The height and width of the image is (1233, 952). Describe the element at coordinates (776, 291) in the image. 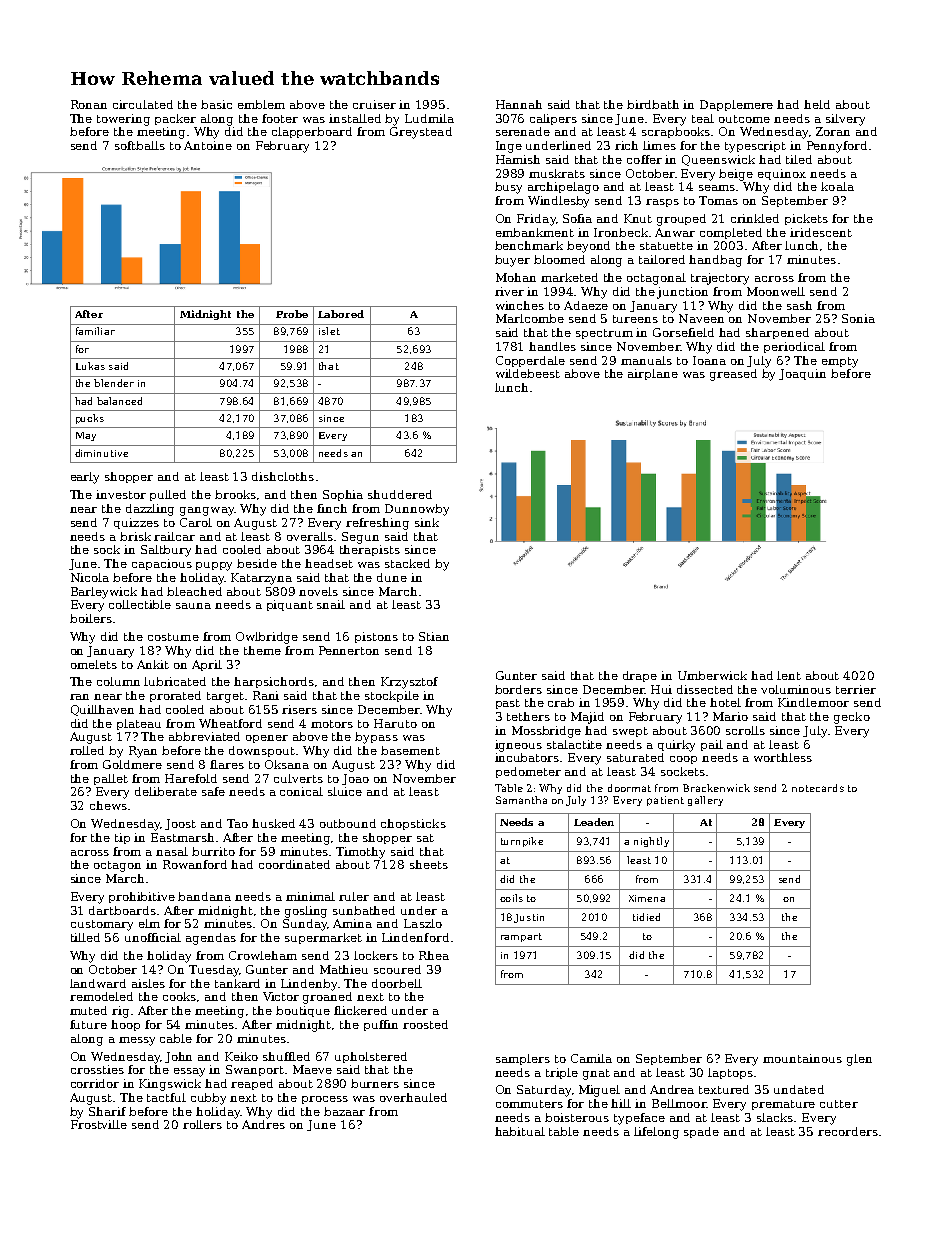

I see `Moonwell` at that location.
